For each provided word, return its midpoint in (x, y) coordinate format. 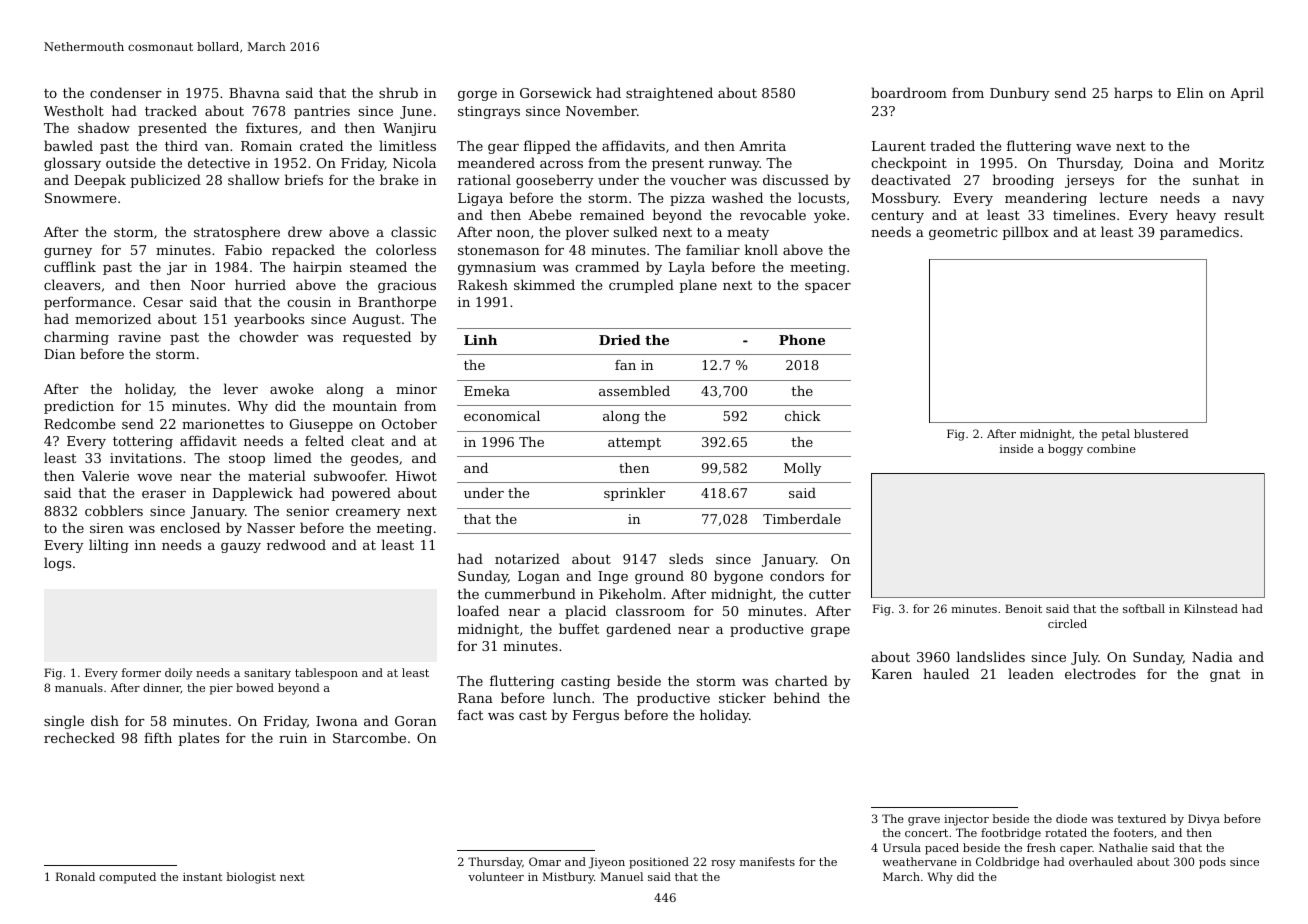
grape (830, 632)
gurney (68, 253)
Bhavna (254, 92)
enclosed (190, 527)
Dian (60, 354)
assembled (634, 391)
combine (1111, 448)
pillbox (1026, 233)
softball (1144, 608)
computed (127, 878)
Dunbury (1020, 94)
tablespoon (326, 674)
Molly (802, 469)
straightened (669, 94)
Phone (802, 340)
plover (587, 233)
